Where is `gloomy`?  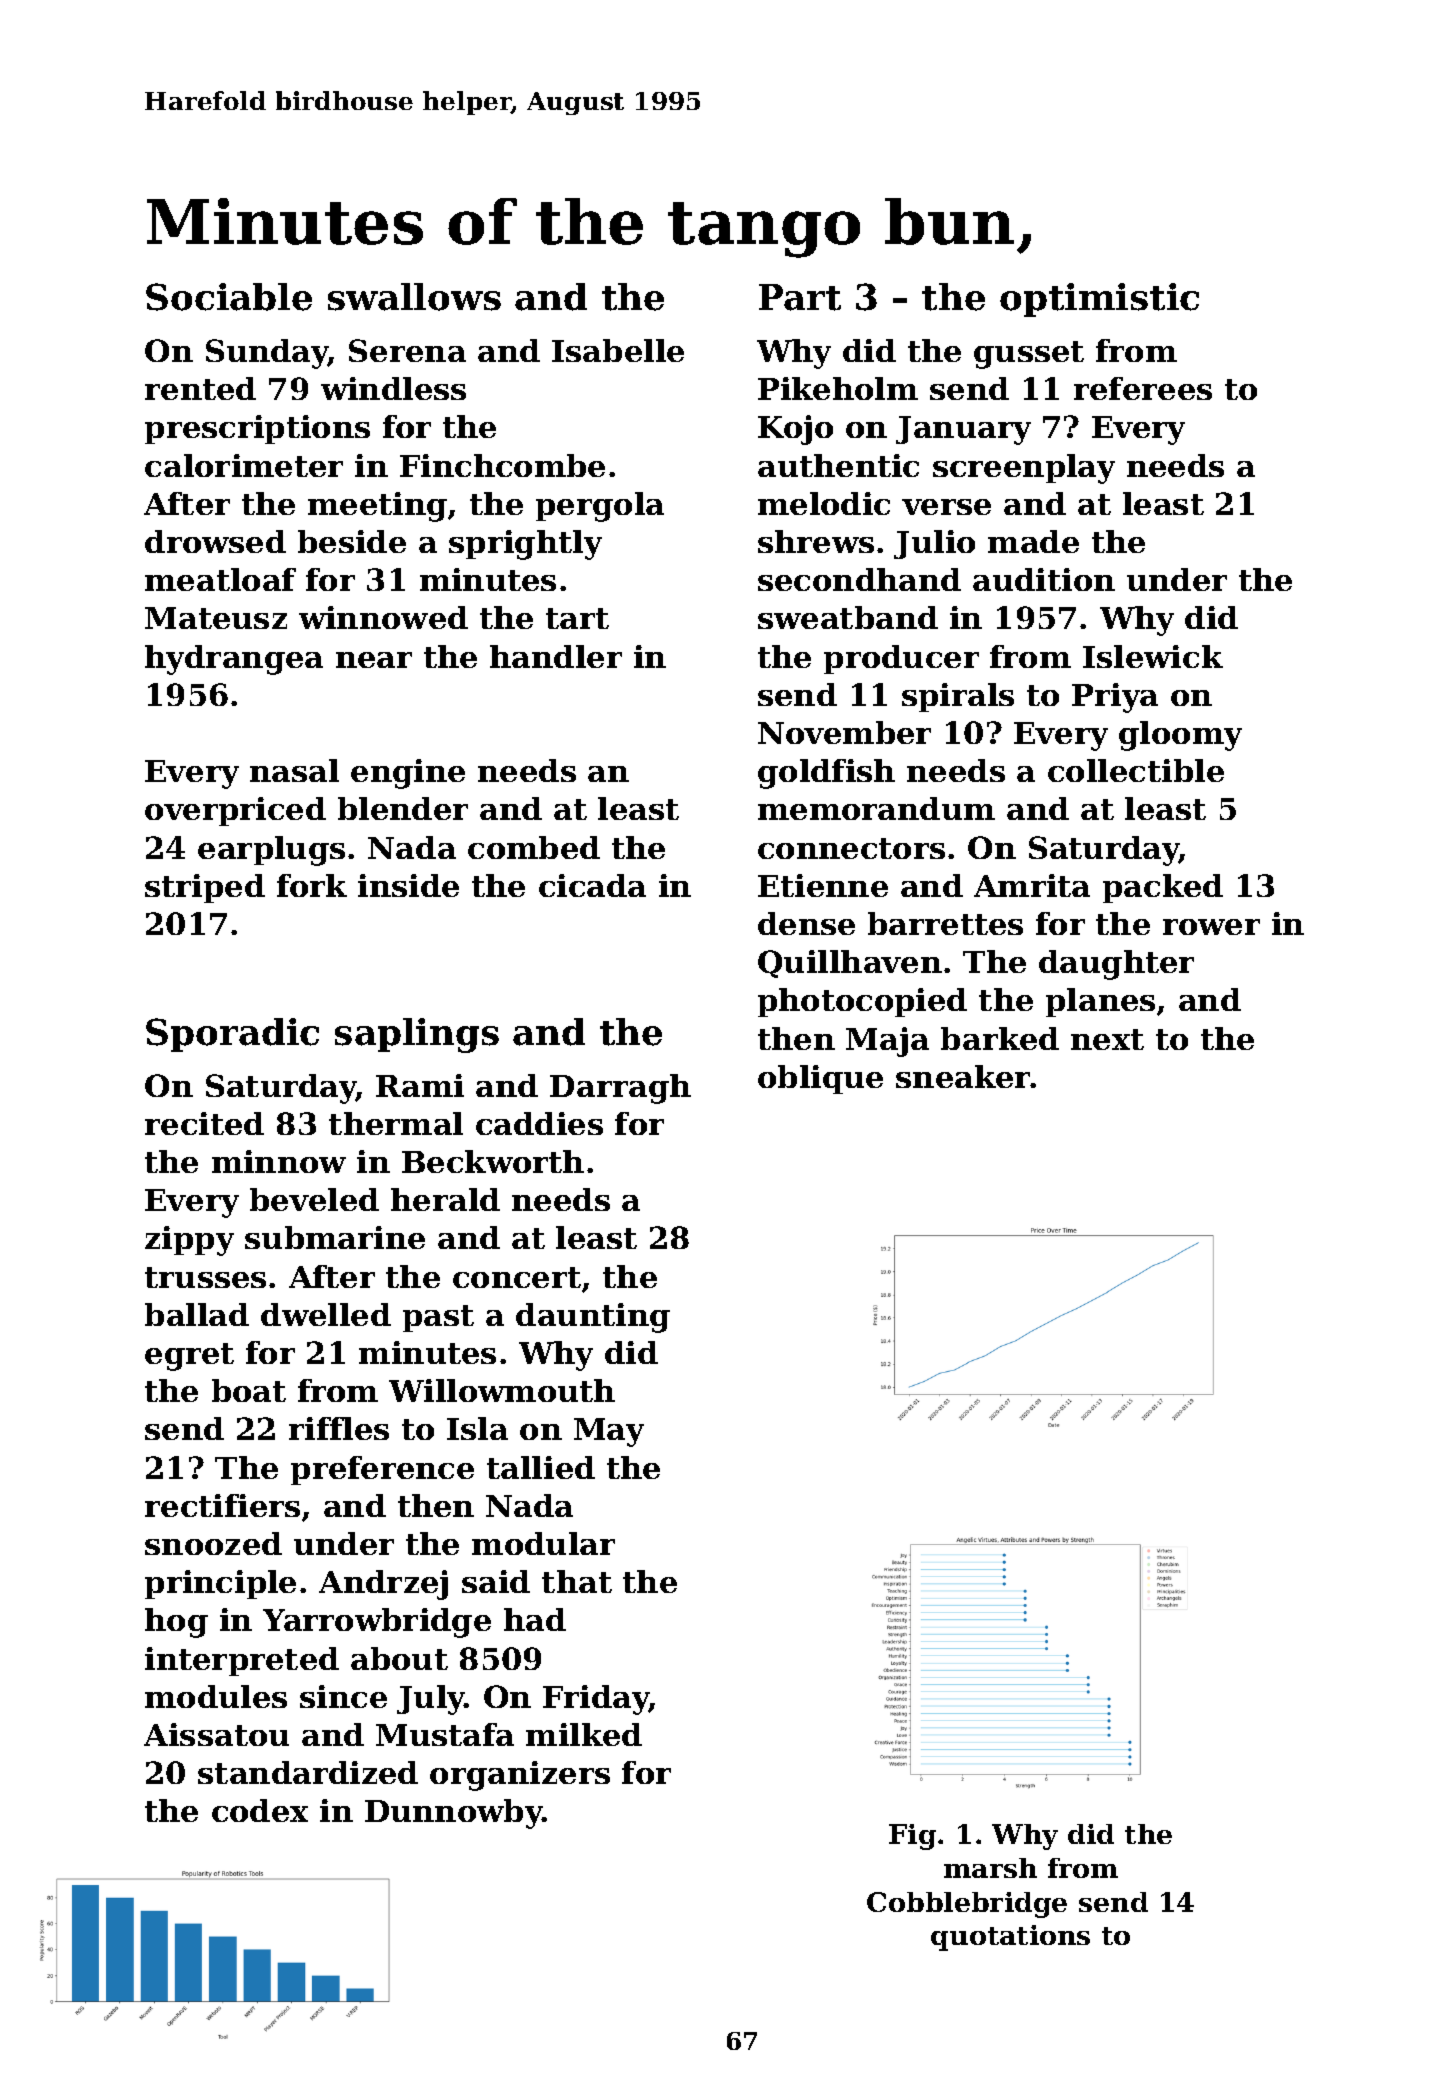
gloomy is located at coordinates (1180, 736).
